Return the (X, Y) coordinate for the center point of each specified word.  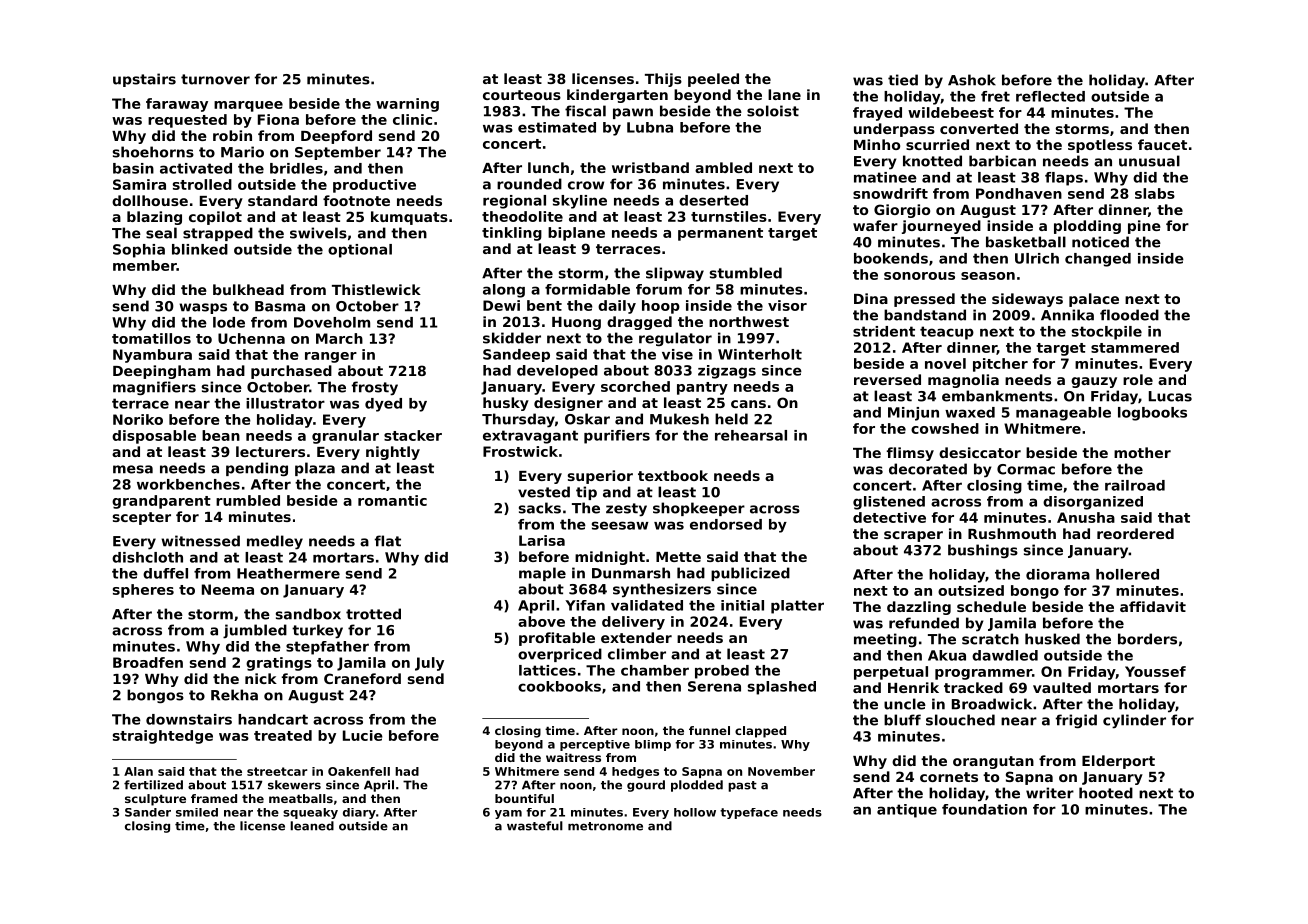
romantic (392, 500)
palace (1094, 300)
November (781, 771)
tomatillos (151, 338)
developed (557, 372)
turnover (215, 79)
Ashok (972, 80)
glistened (889, 503)
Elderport (1118, 762)
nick (261, 678)
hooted (1106, 793)
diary (359, 813)
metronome (605, 826)
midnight (610, 558)
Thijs (663, 80)
